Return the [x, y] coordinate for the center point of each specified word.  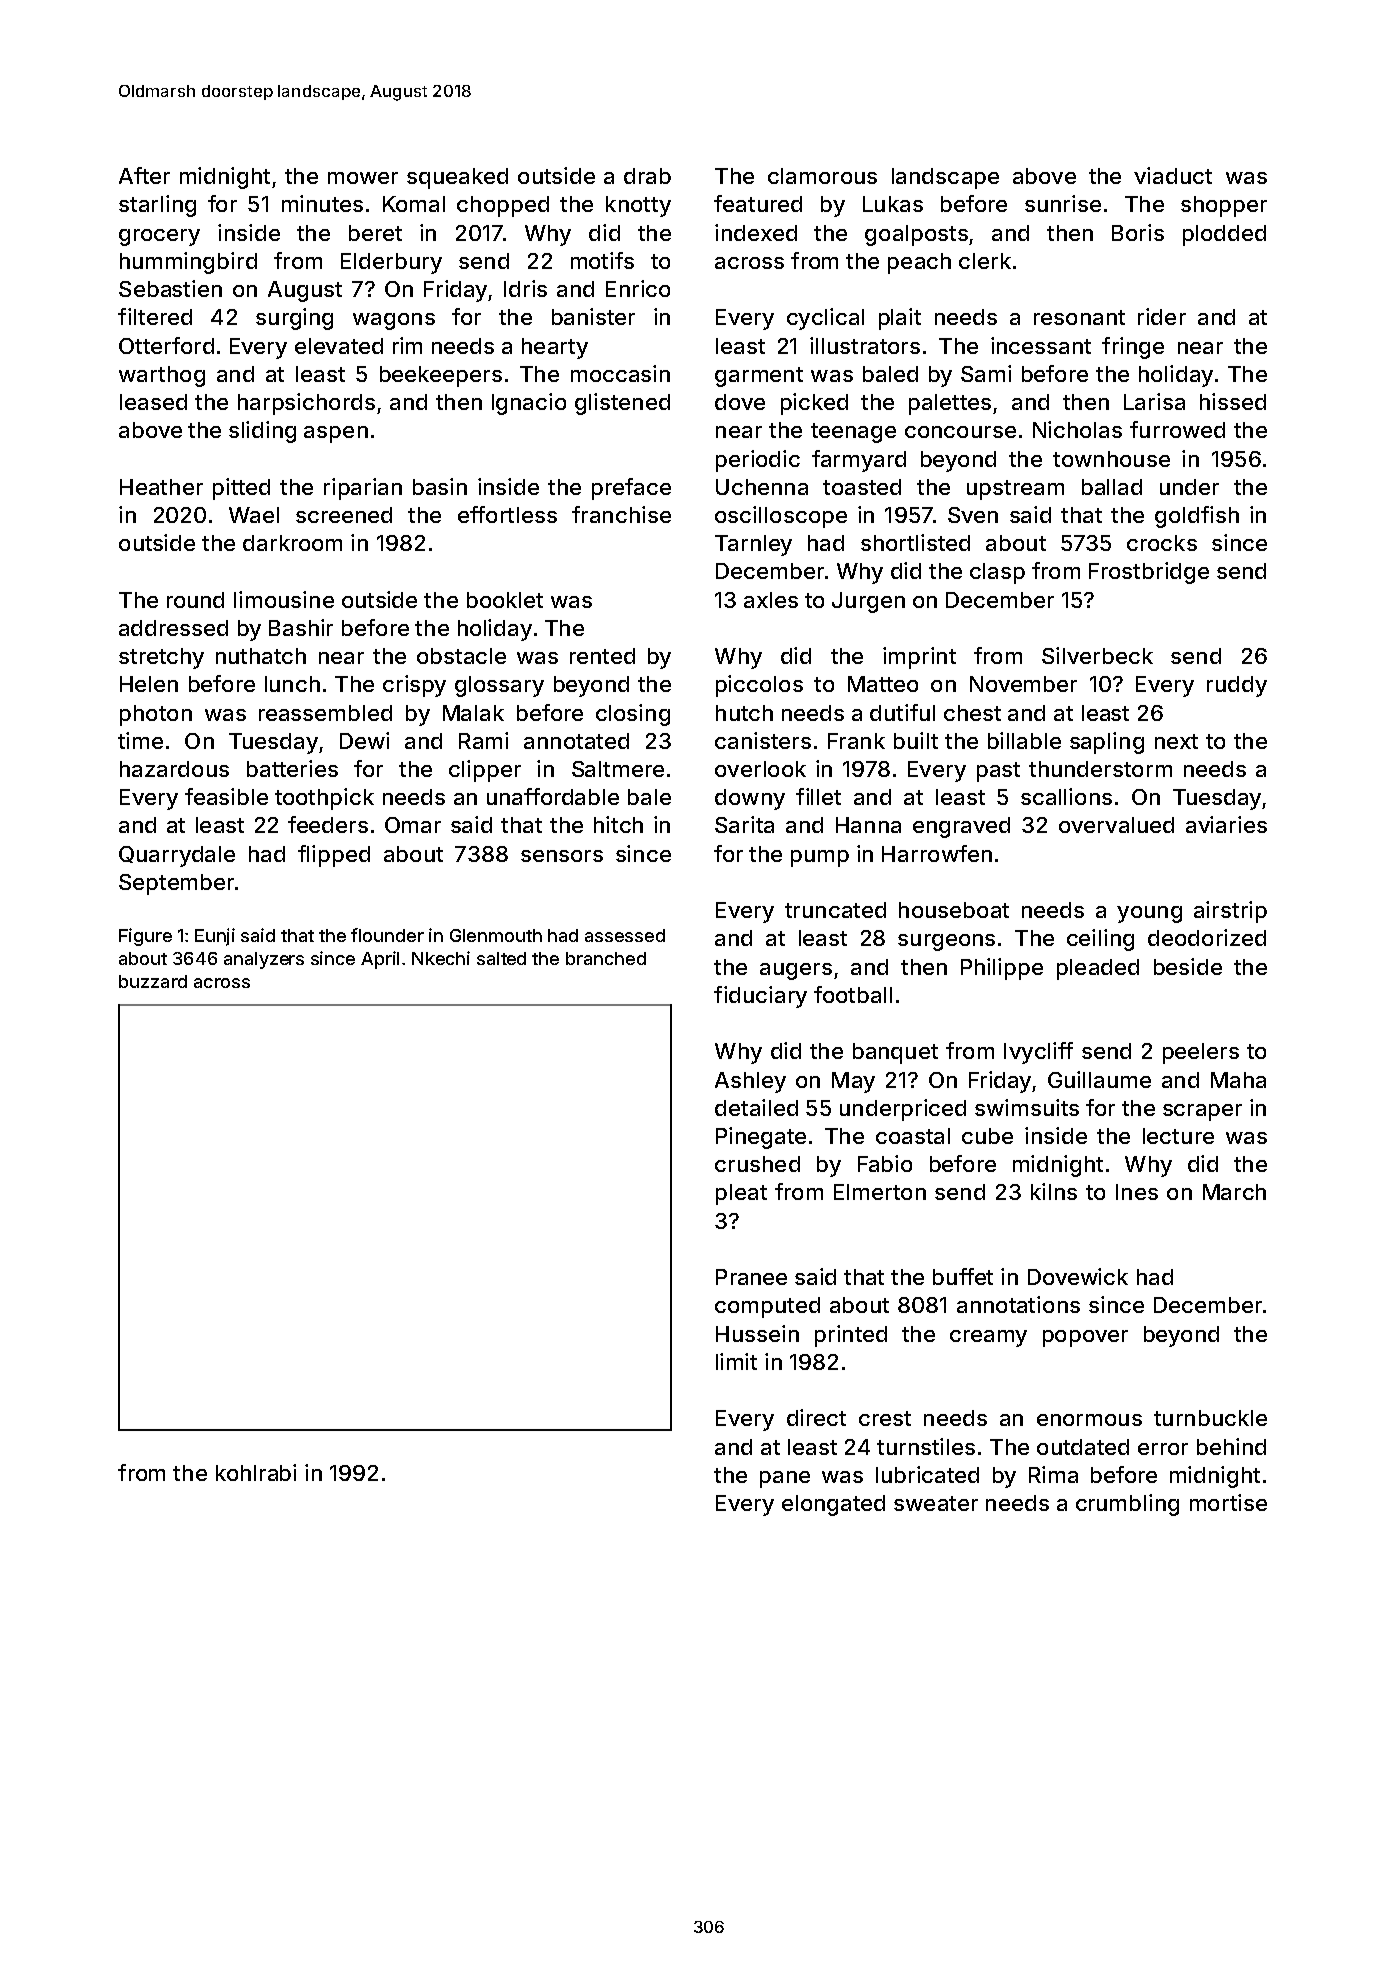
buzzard [153, 981]
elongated [833, 1505]
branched [606, 958]
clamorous [822, 176]
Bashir [301, 627]
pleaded [1098, 969]
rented [602, 656]
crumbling [1127, 1505]
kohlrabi [256, 1472]
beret [375, 233]
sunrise [1063, 203]
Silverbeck [1097, 655]
